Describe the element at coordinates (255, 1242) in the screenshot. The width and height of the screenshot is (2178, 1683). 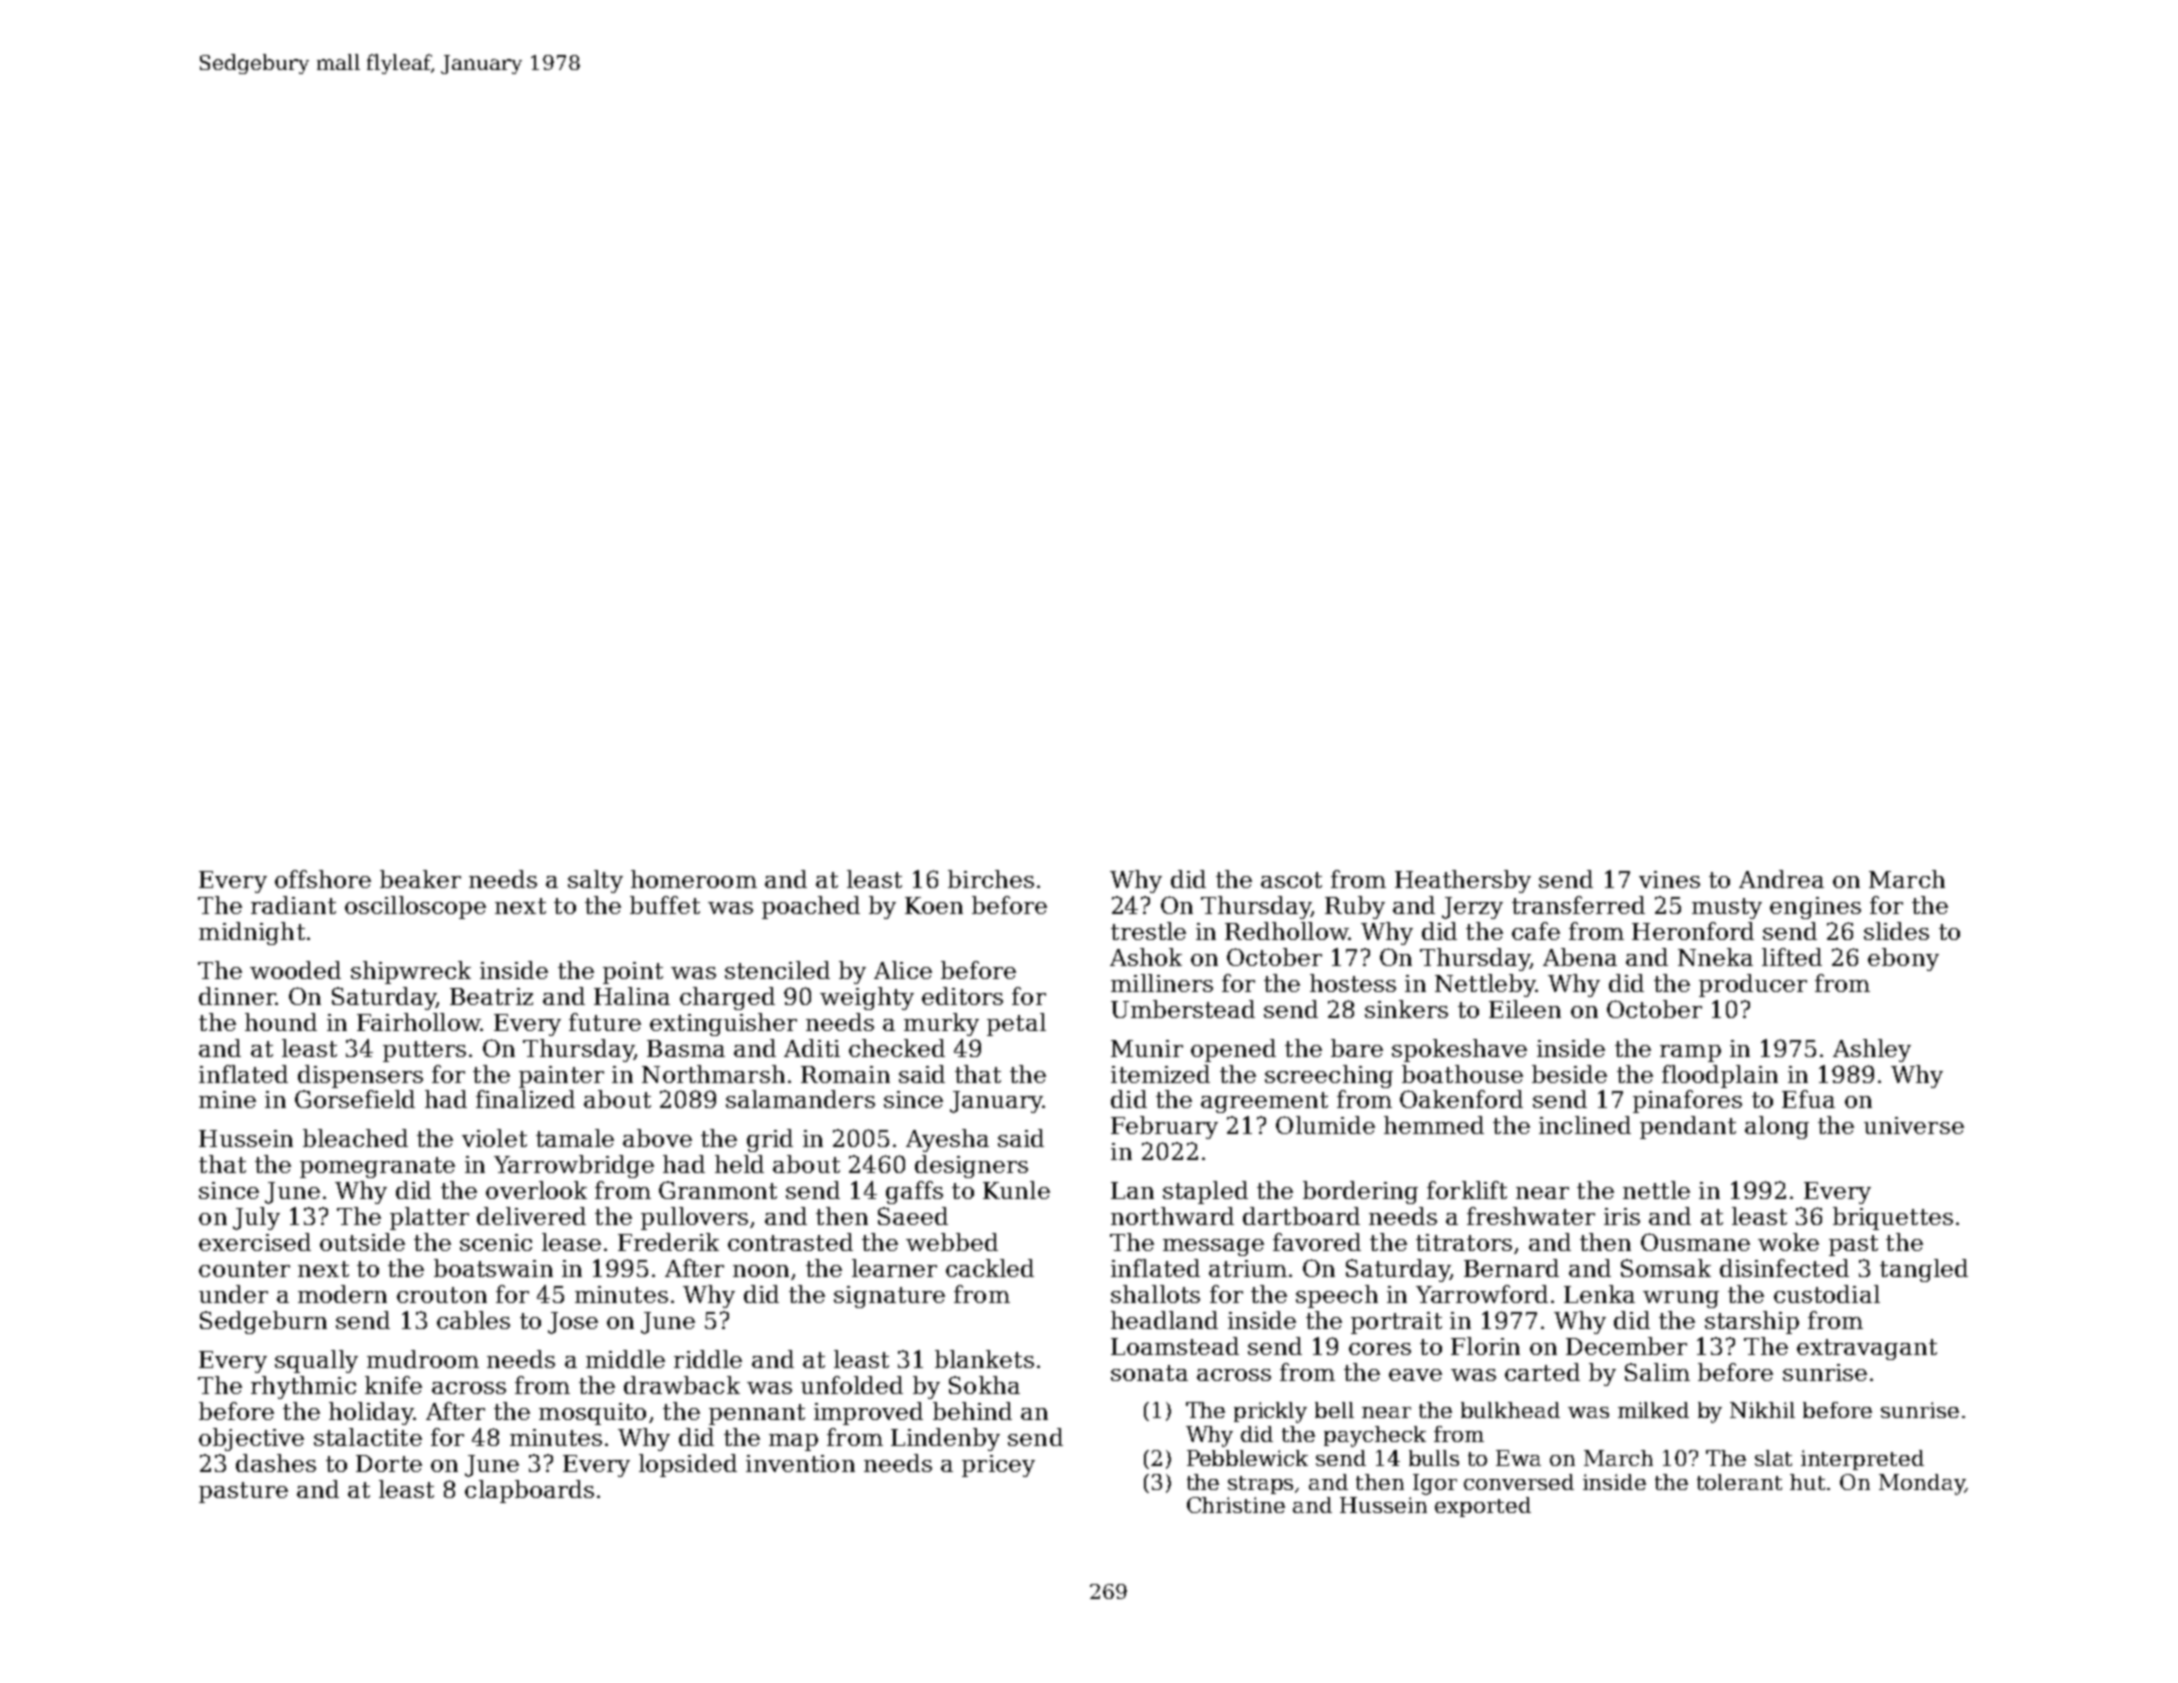
I see `exercised` at that location.
